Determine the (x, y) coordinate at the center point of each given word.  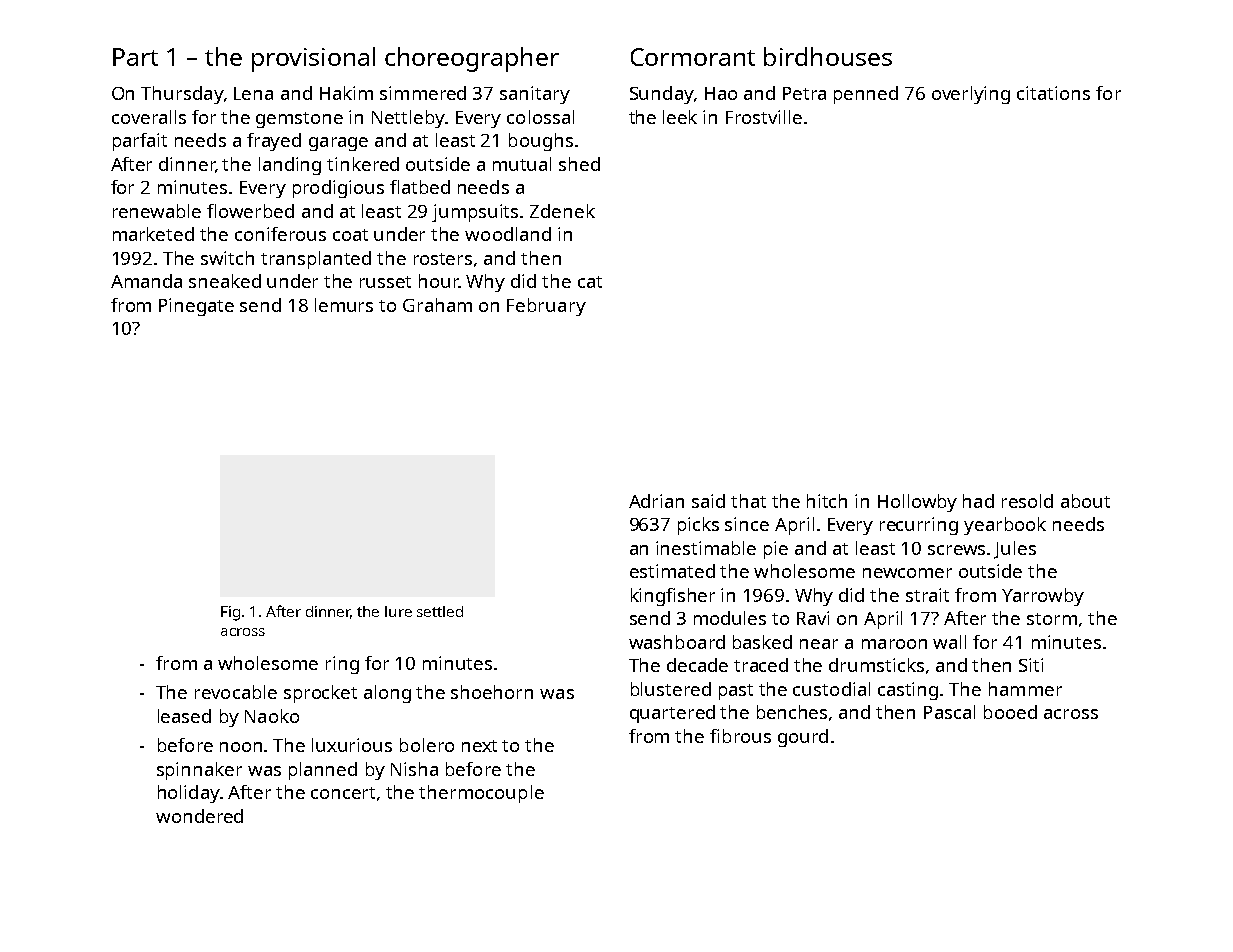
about (1085, 501)
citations (1053, 93)
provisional (313, 59)
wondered (199, 816)
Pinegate (196, 307)
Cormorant (693, 57)
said (708, 501)
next (479, 746)
